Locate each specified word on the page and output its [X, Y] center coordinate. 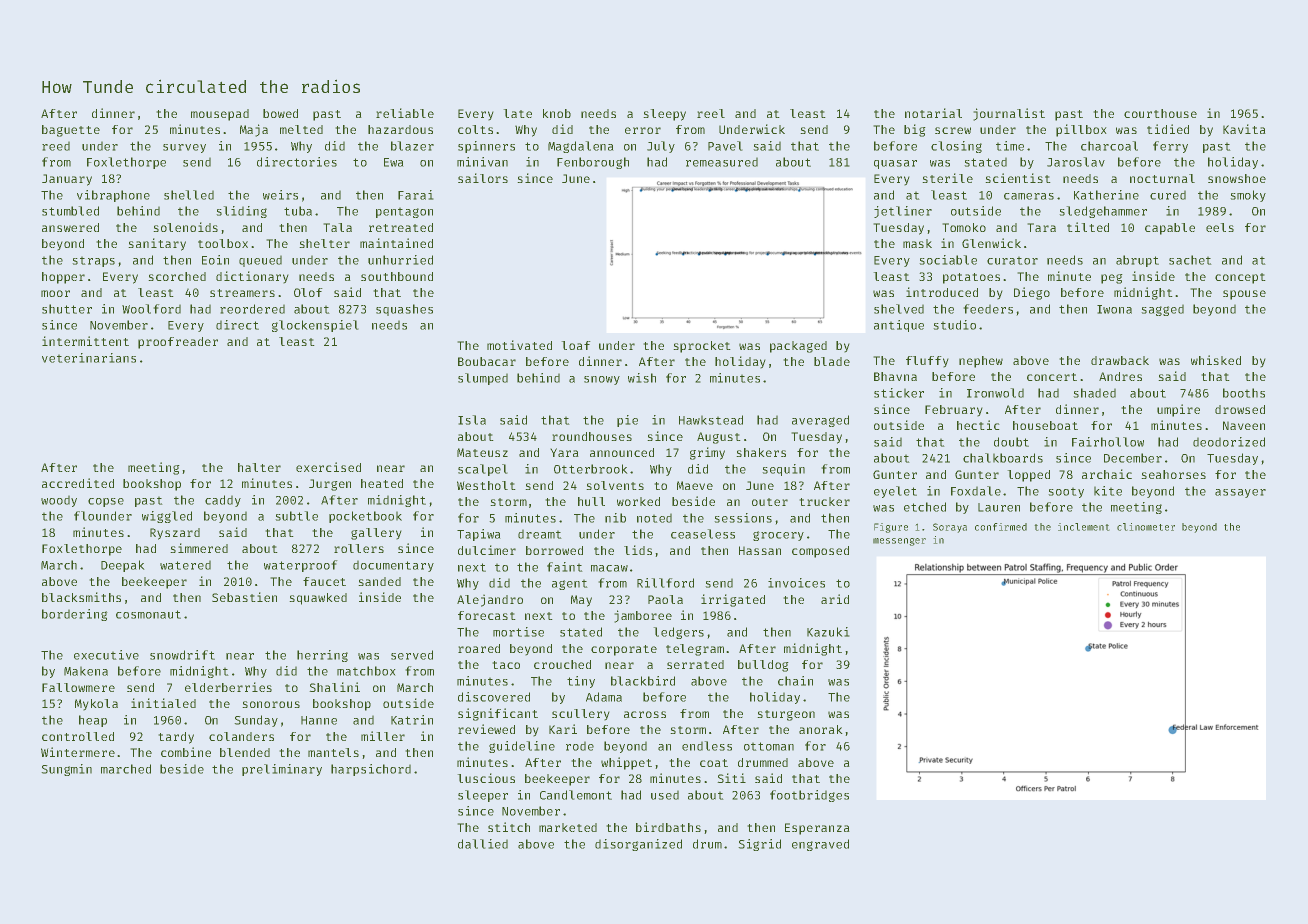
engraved [820, 845]
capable [1170, 229]
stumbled [70, 211]
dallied [483, 844]
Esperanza [817, 829]
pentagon [404, 212]
